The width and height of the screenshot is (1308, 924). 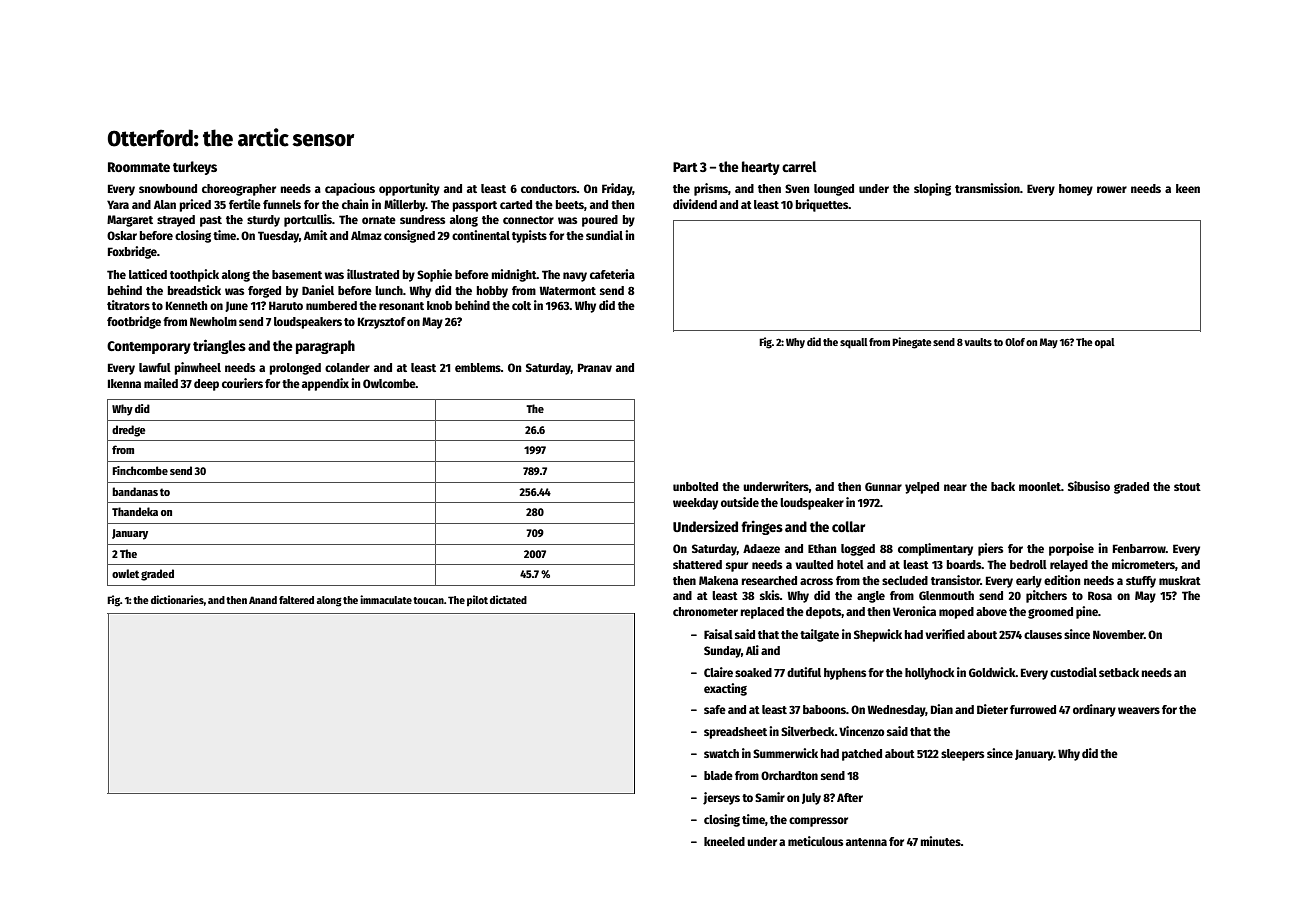 What do you see at coordinates (1139, 710) in the screenshot?
I see `weavers` at bounding box center [1139, 710].
